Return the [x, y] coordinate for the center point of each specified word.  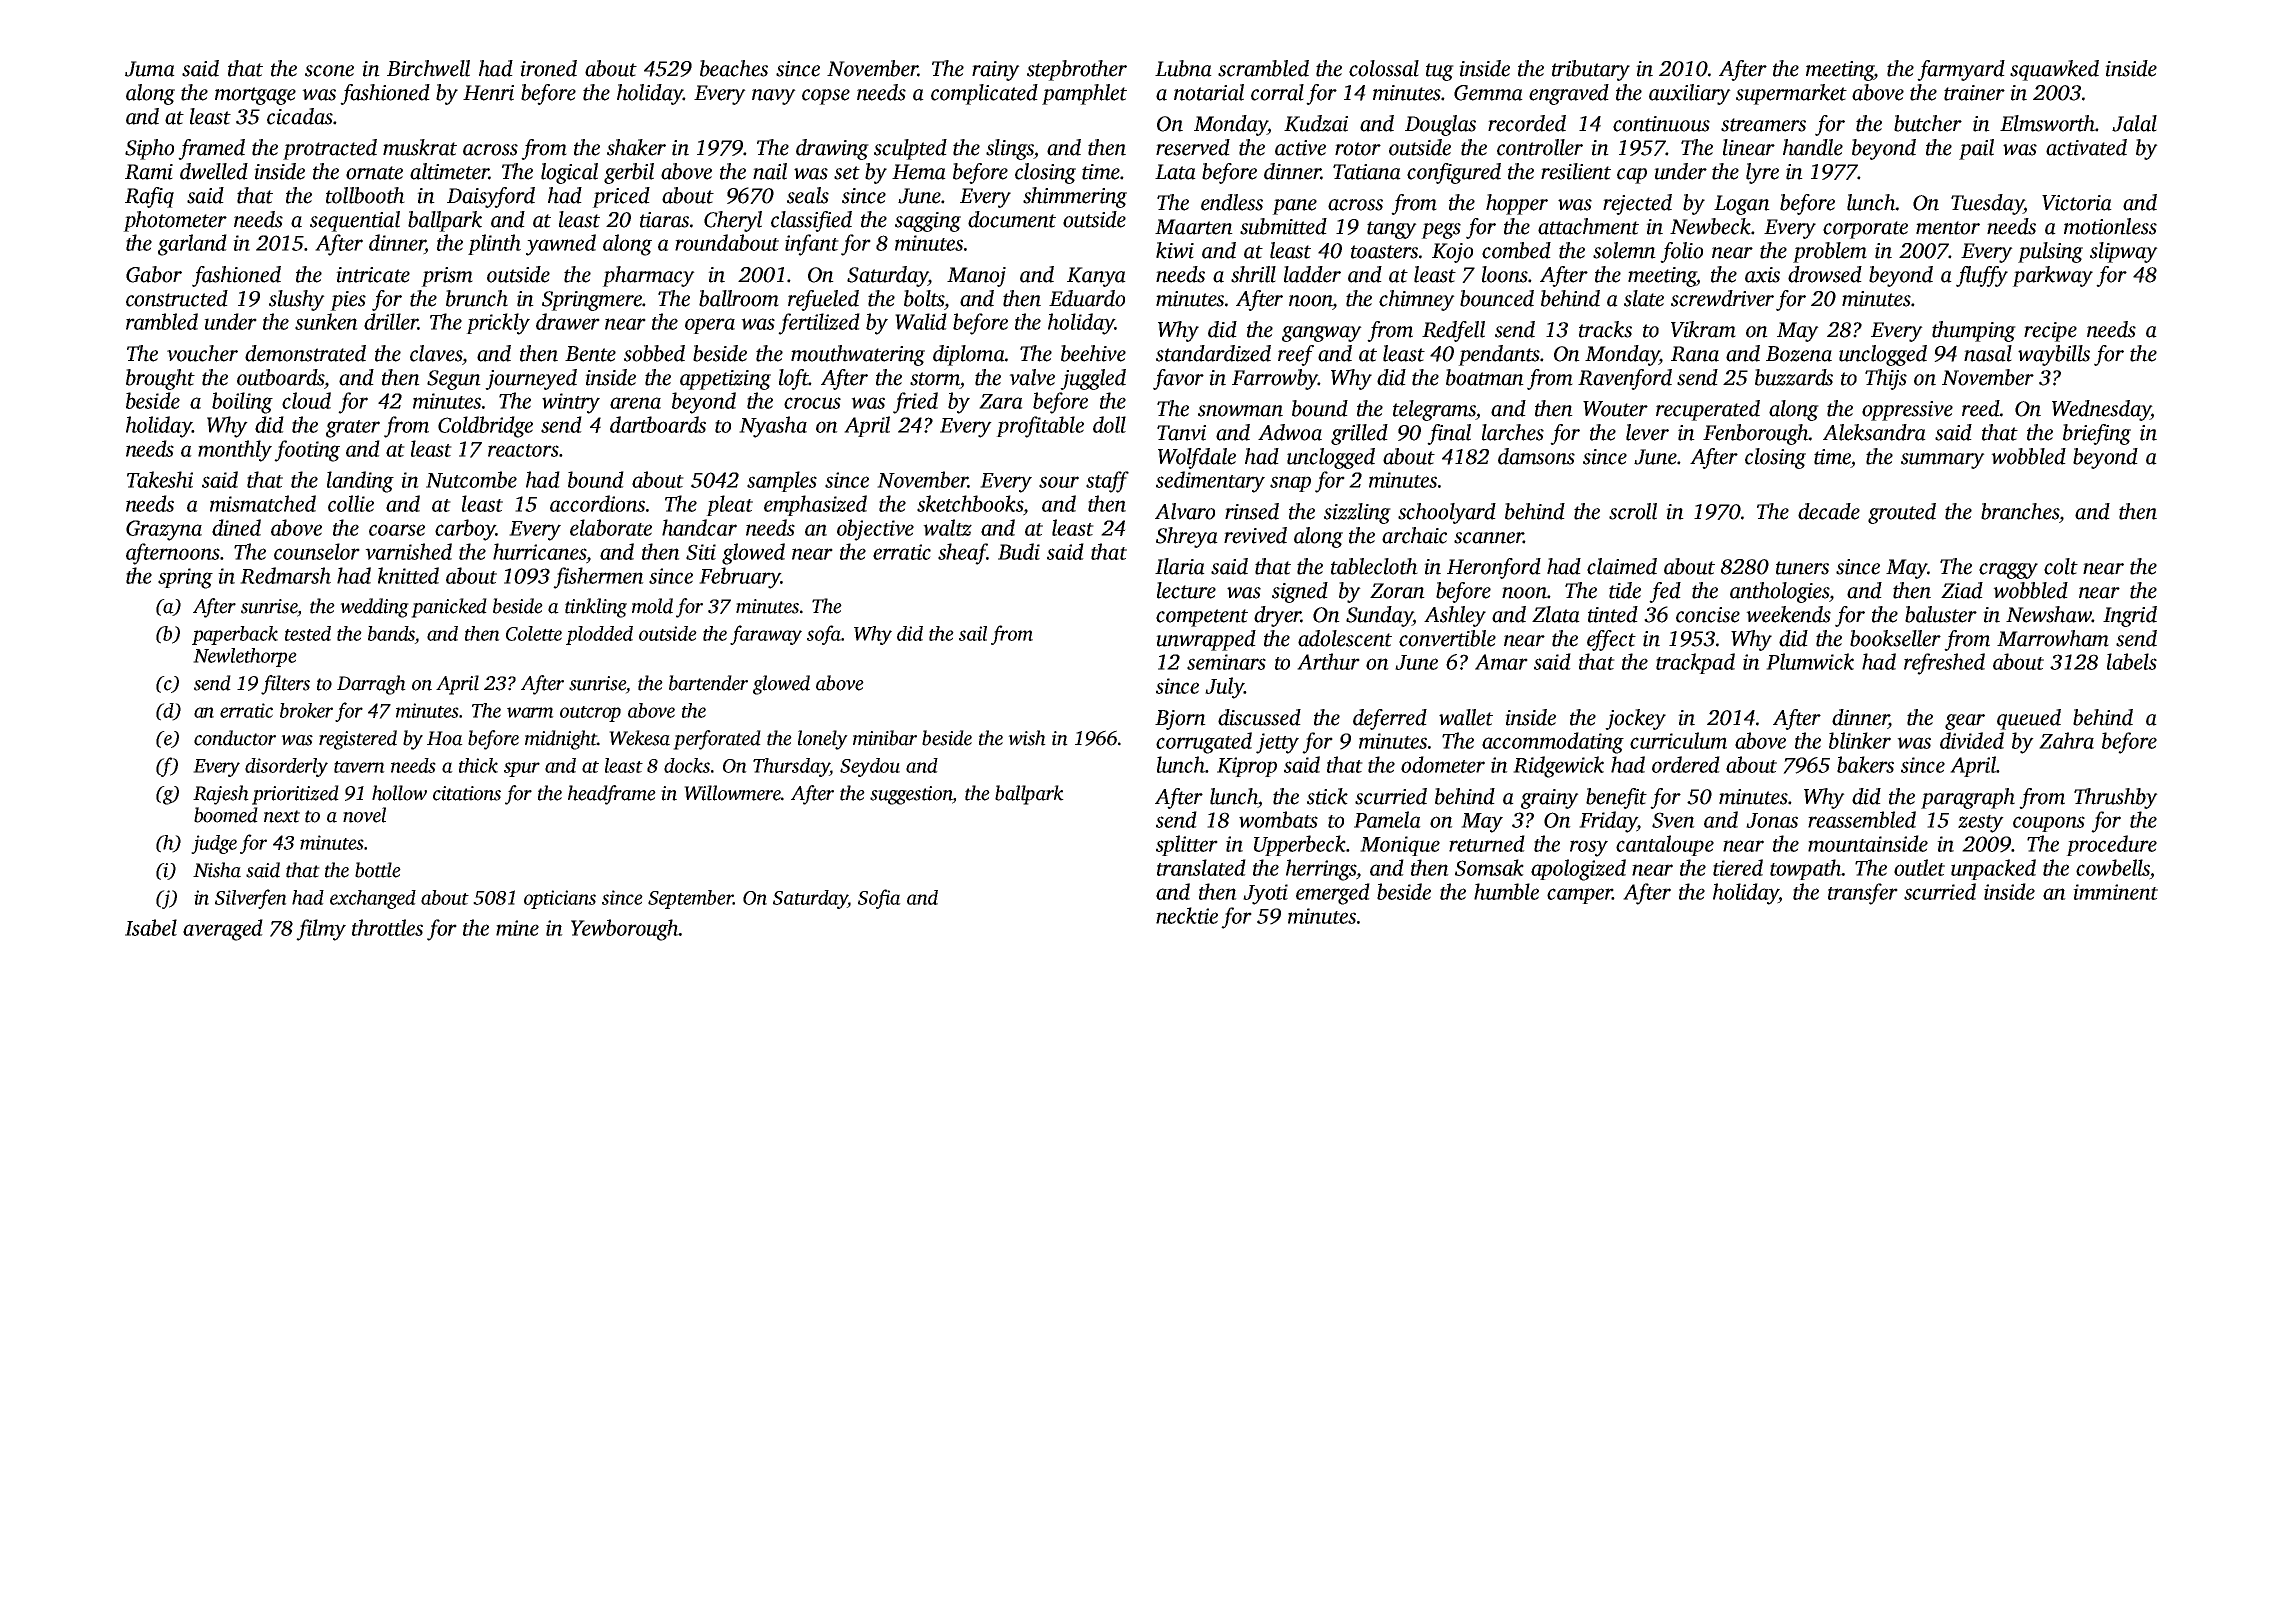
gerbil [629, 173]
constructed [177, 298]
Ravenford [1625, 379]
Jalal [2134, 123]
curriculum [1678, 740]
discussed [1259, 717]
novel [364, 815]
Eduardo [1087, 298]
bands [391, 633]
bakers [1865, 764]
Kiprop [1247, 767]
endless [1232, 202]
